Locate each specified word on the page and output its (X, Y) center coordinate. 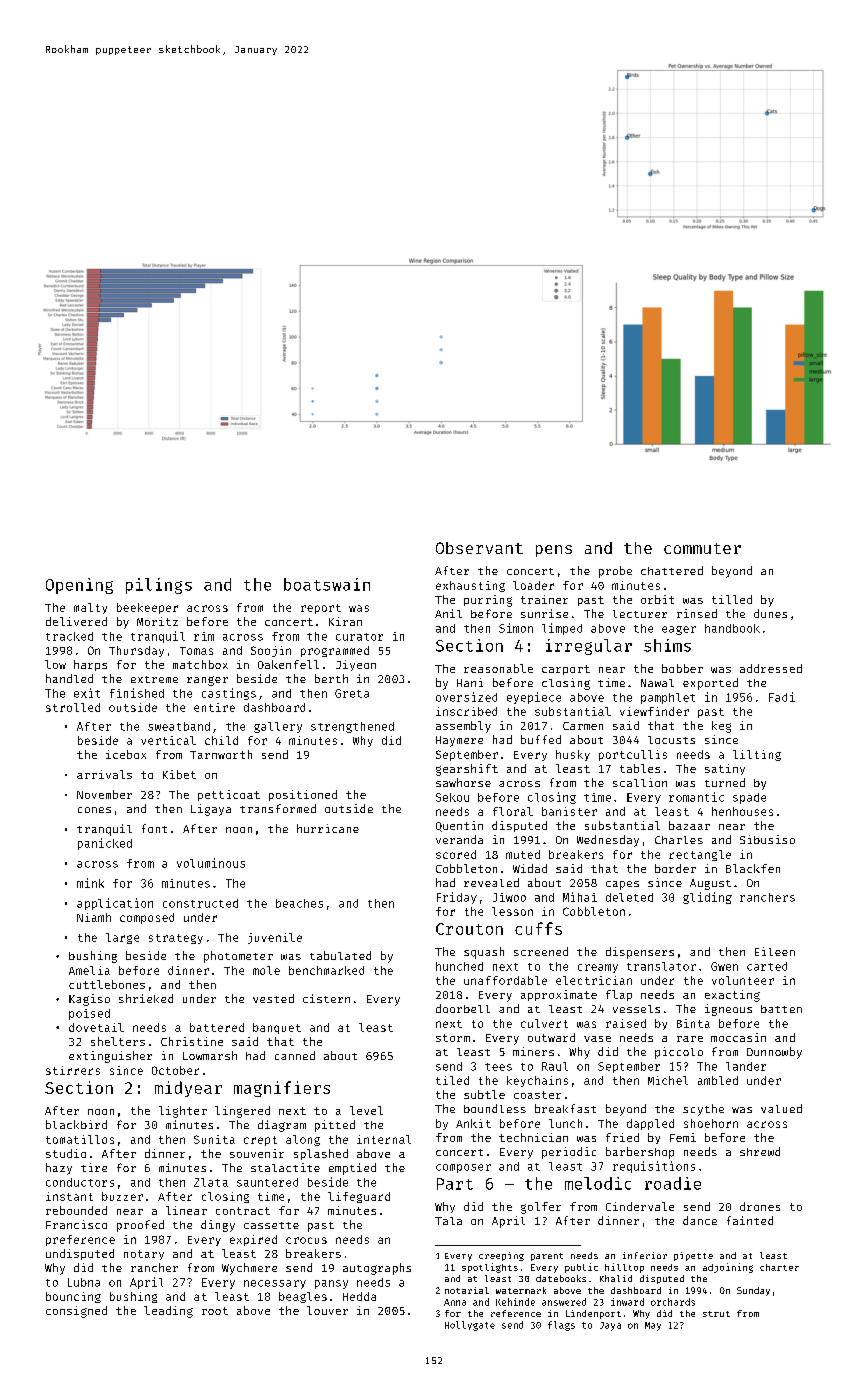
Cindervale (640, 1206)
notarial (467, 1290)
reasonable (498, 668)
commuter (702, 548)
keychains (537, 1081)
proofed (140, 1226)
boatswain (327, 584)
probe (615, 572)
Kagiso (89, 1000)
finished (137, 693)
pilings (159, 586)
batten (781, 1009)
